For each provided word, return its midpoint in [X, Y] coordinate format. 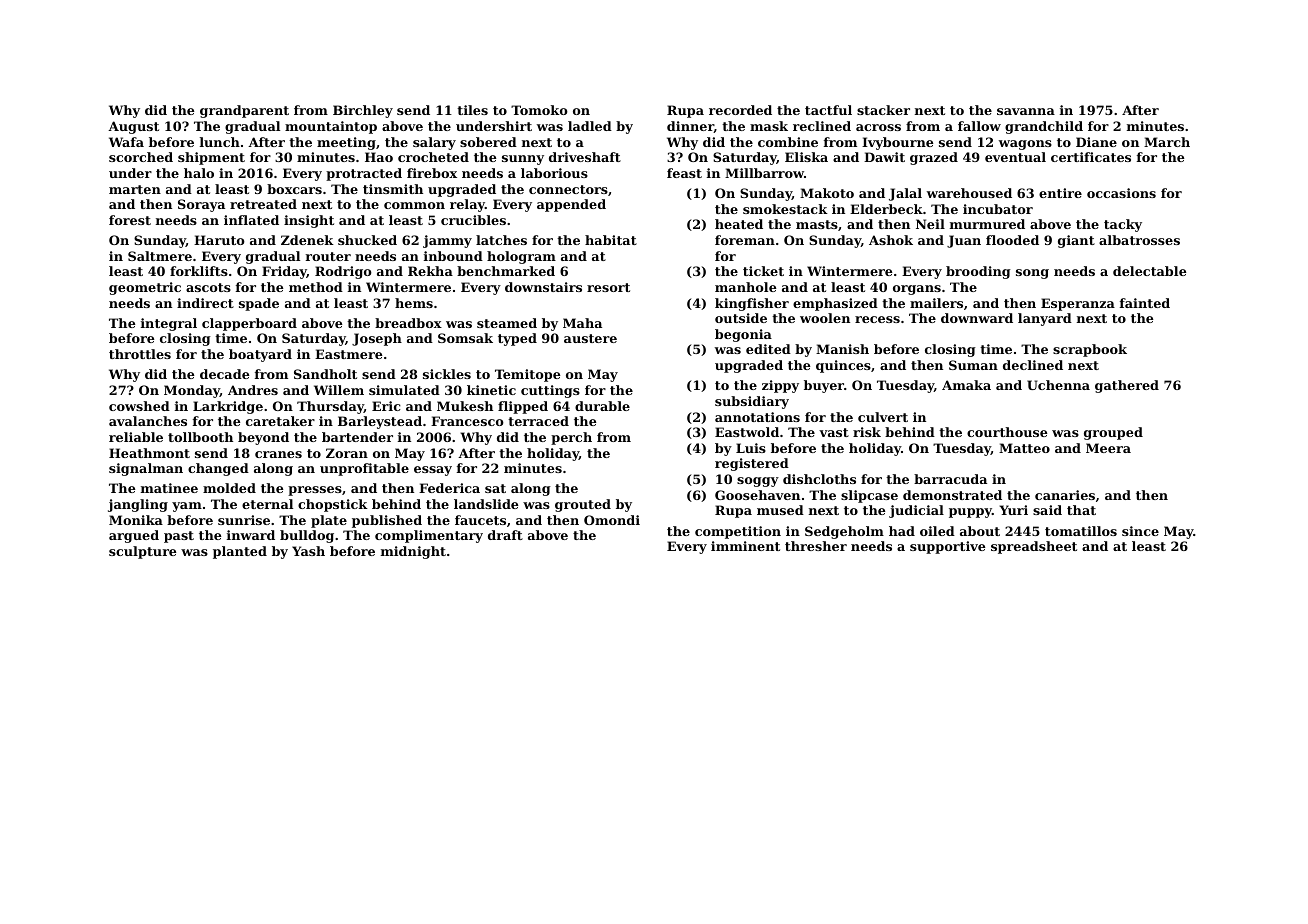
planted [240, 552]
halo [199, 173]
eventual [1015, 157]
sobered [488, 142]
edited [768, 349]
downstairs [543, 287]
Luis [751, 448]
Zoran [347, 453]
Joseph [377, 339]
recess [877, 319]
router [328, 256]
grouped [1113, 433]
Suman [973, 365]
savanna [1026, 111]
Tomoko [539, 110]
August [133, 127]
